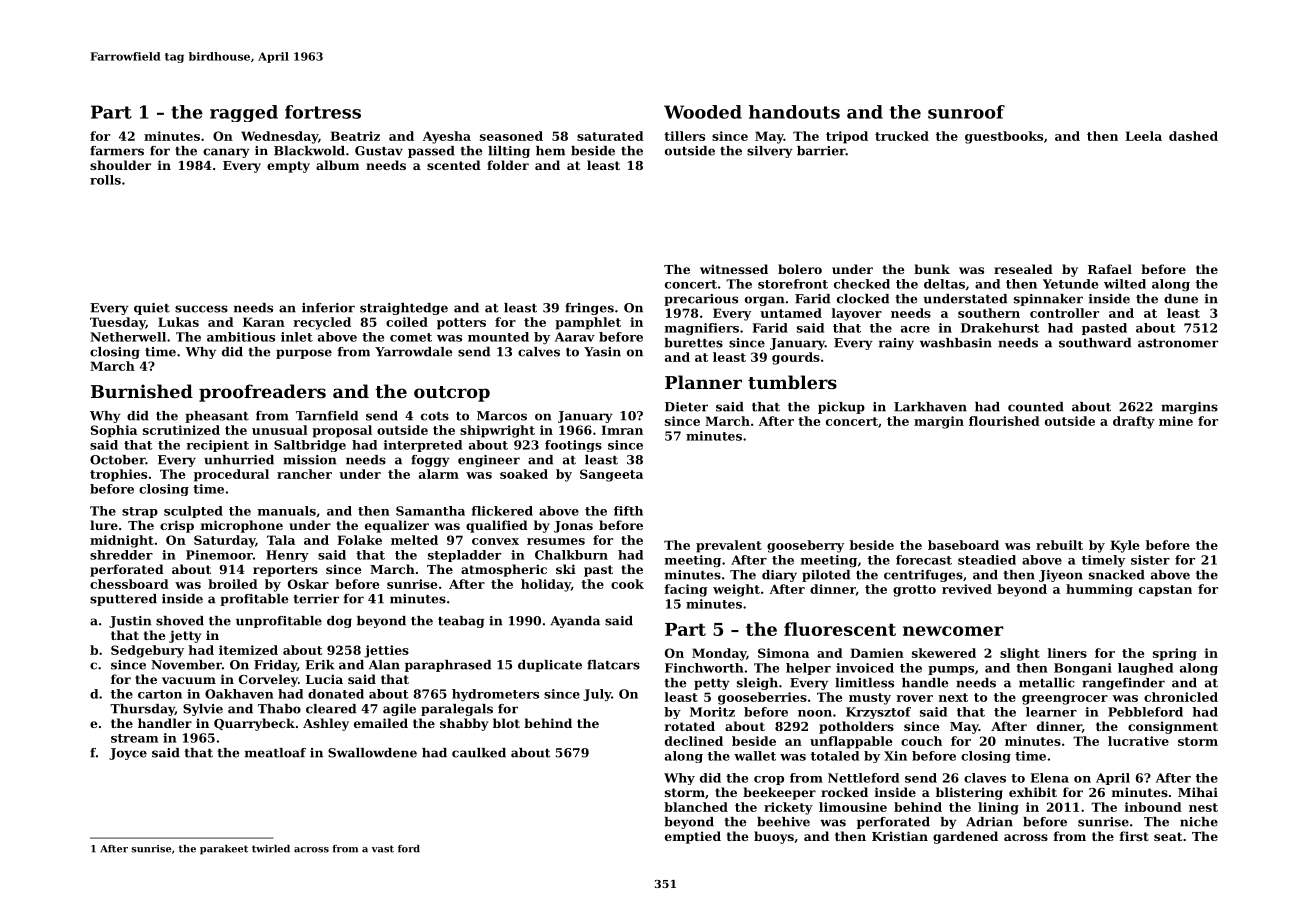 The width and height of the screenshot is (1308, 924). Describe the element at coordinates (686, 407) in the screenshot. I see `Dieter` at that location.
